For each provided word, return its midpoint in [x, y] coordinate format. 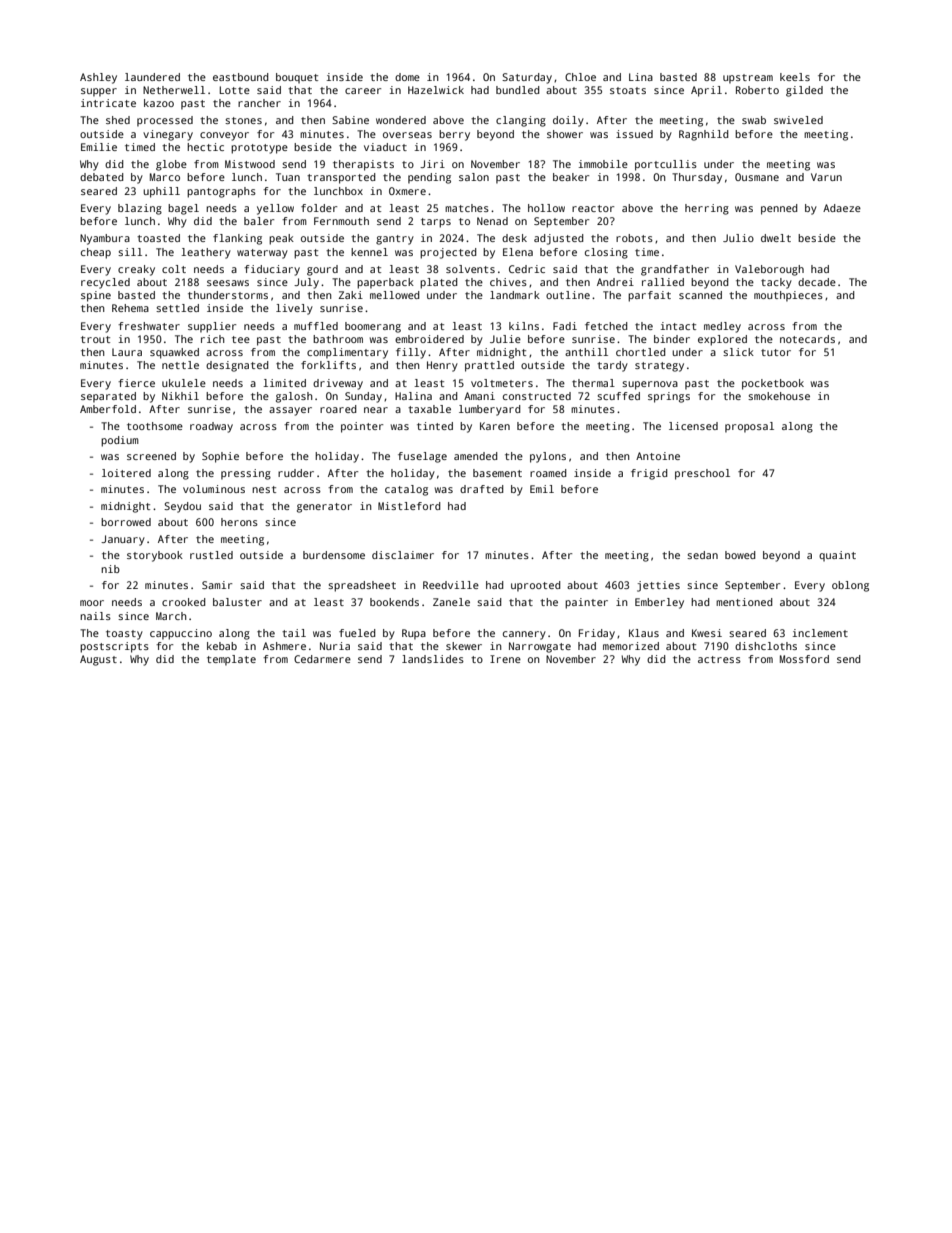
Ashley [98, 78]
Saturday [527, 78]
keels [795, 77]
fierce [136, 383]
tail [294, 633]
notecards [807, 339]
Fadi [565, 326]
